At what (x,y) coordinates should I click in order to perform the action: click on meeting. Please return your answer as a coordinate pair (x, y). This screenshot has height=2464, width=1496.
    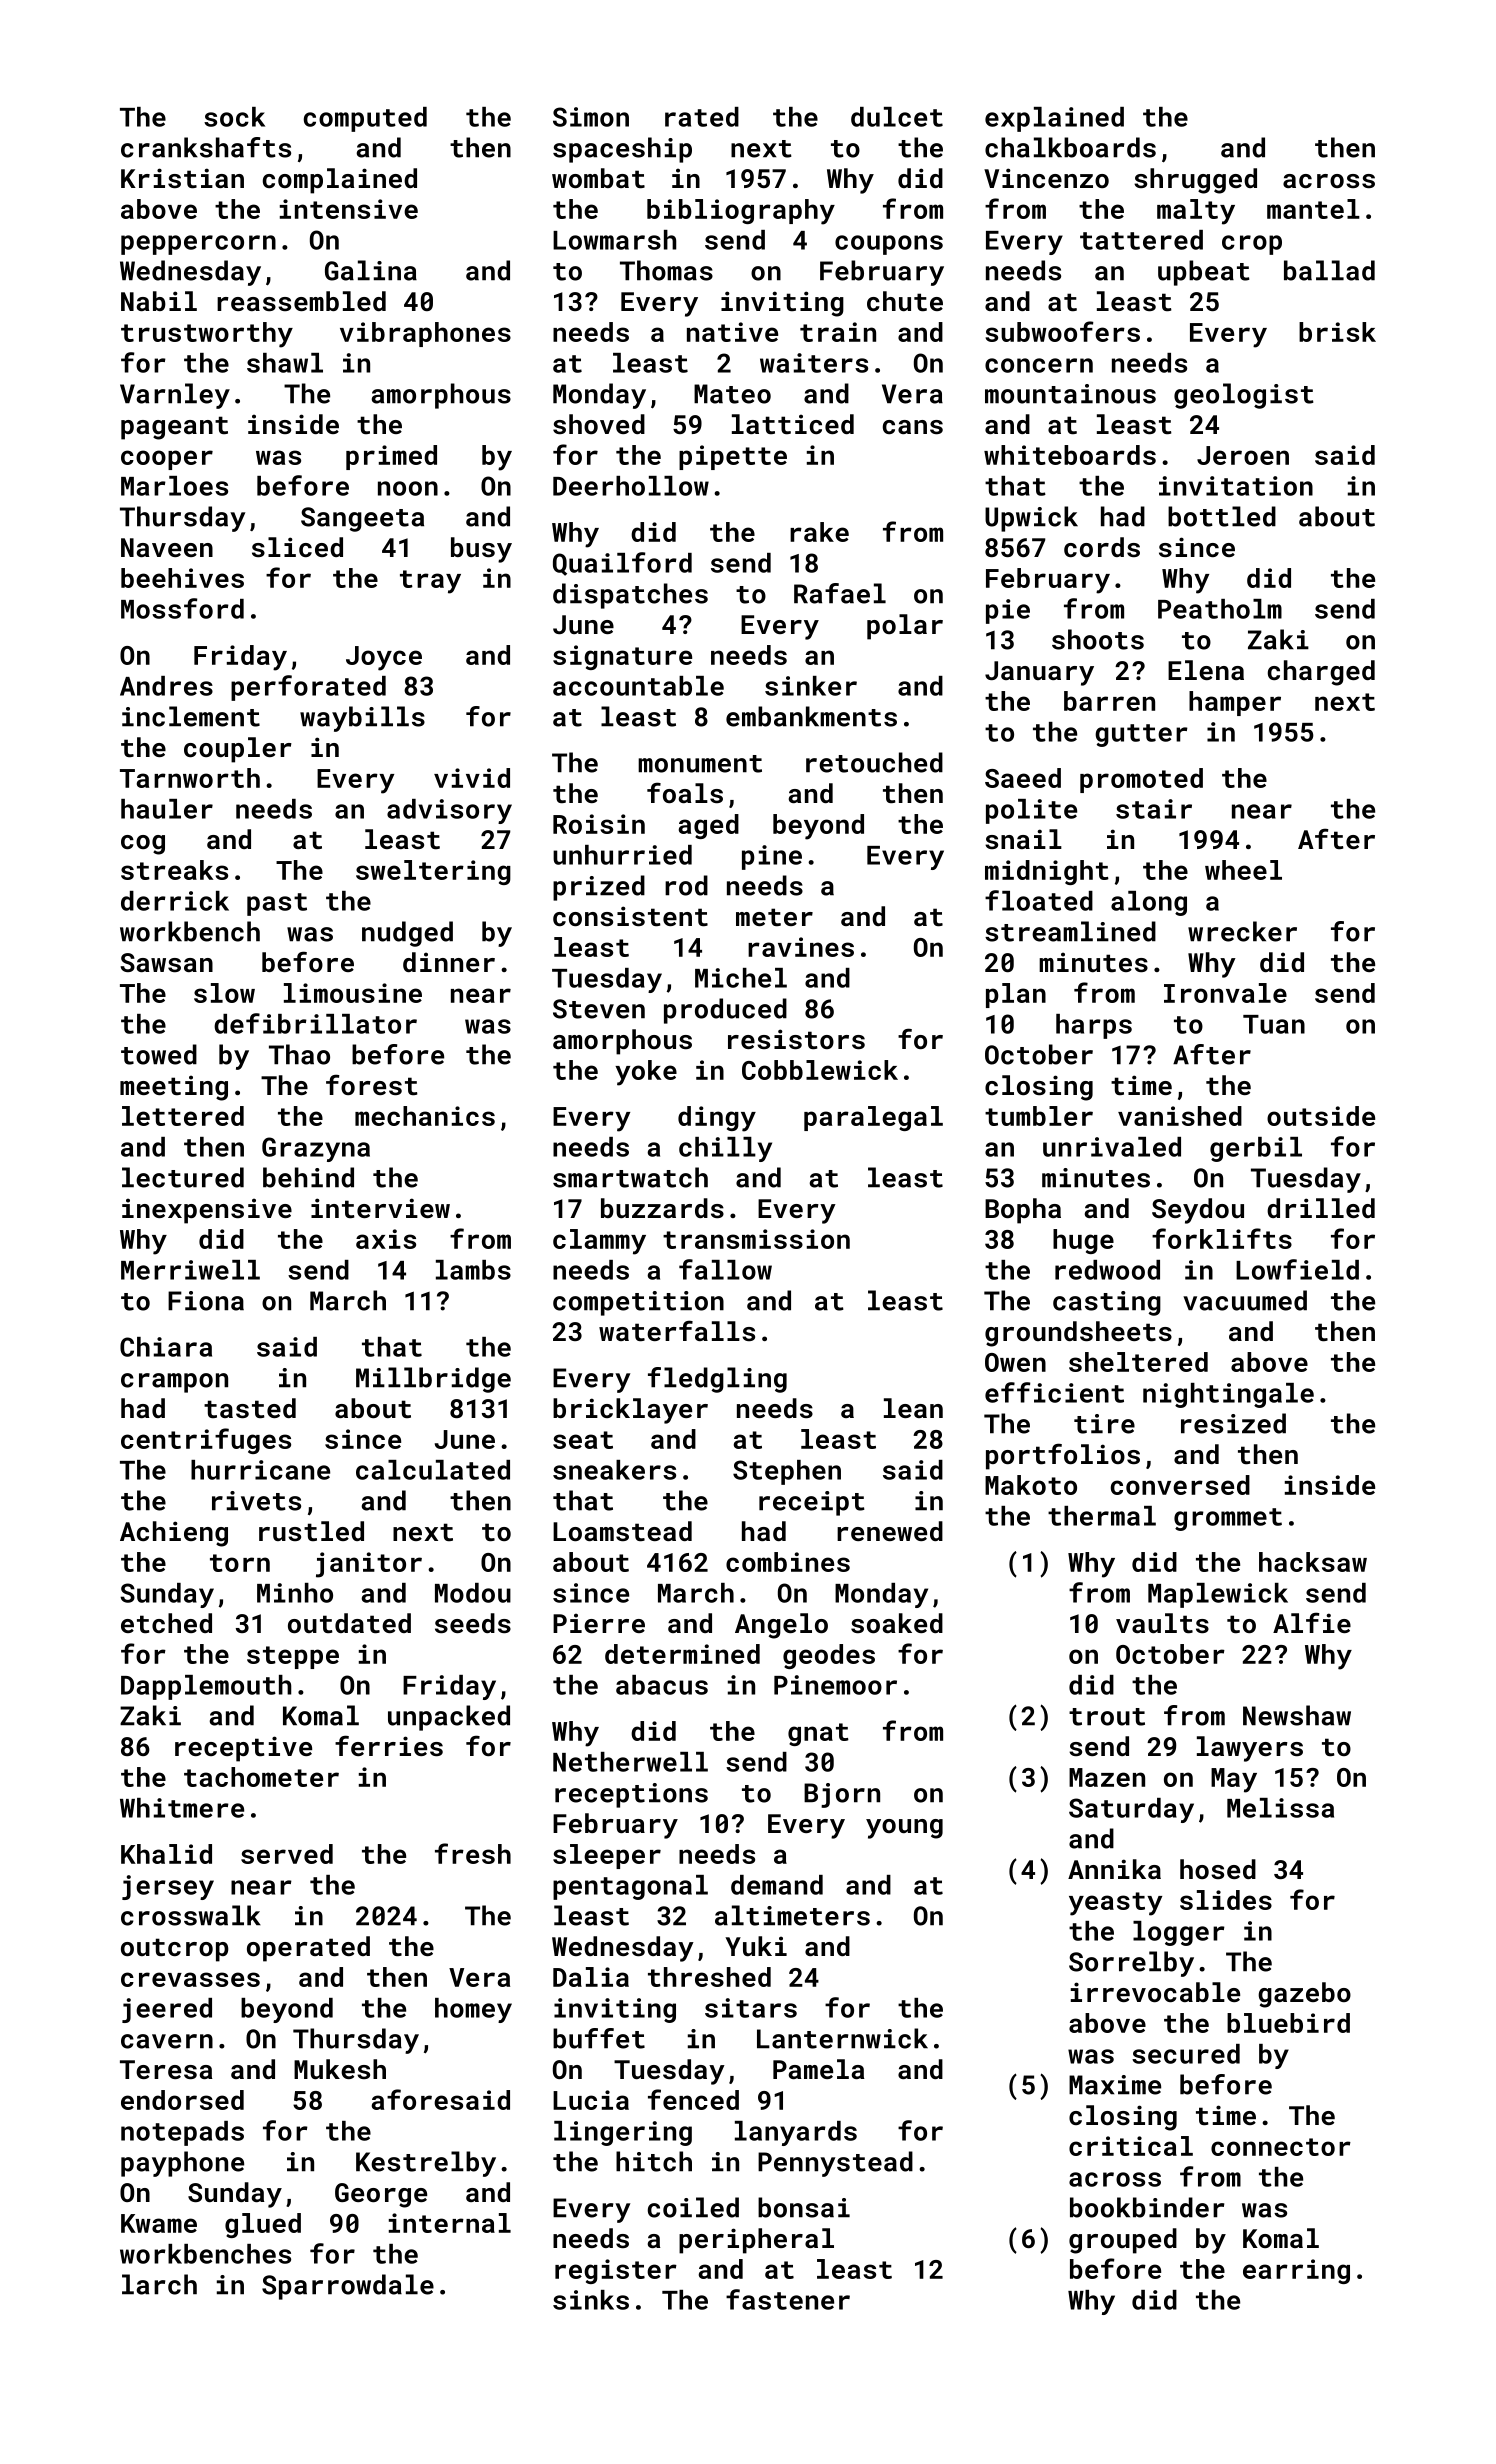
    Looking at the image, I should click on (174, 1088).
